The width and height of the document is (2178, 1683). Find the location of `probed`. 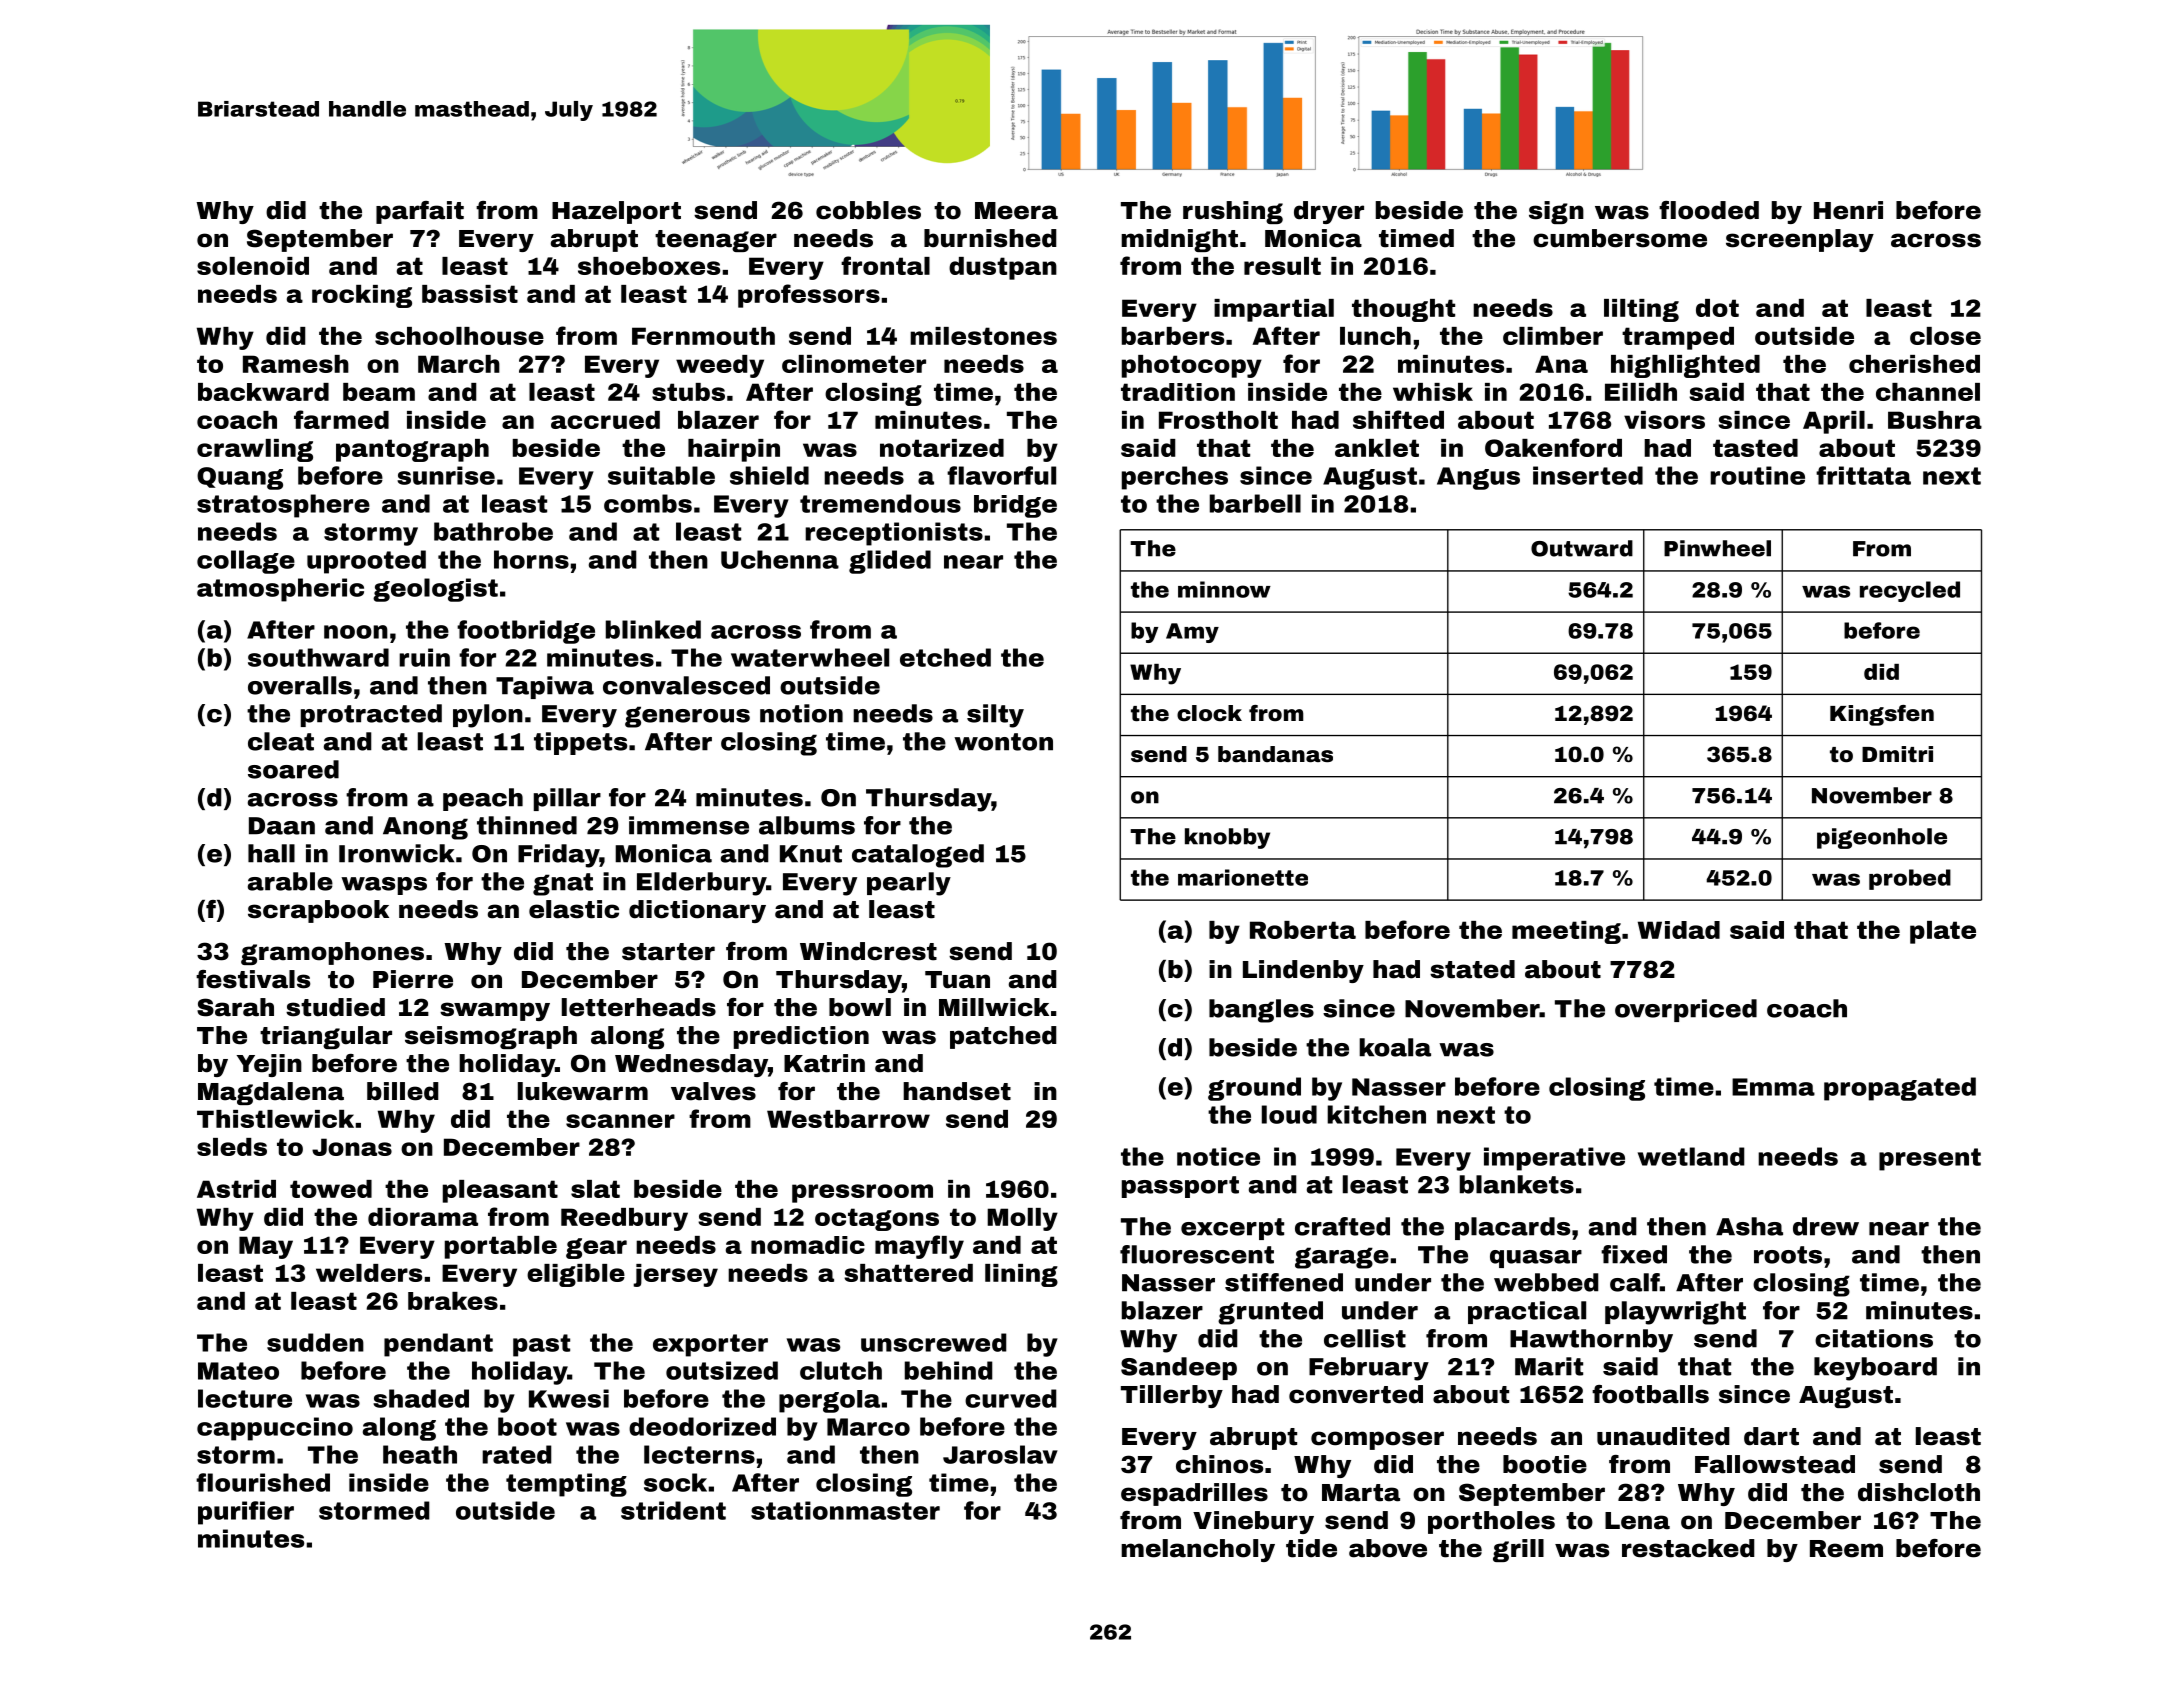

probed is located at coordinates (1910, 879).
